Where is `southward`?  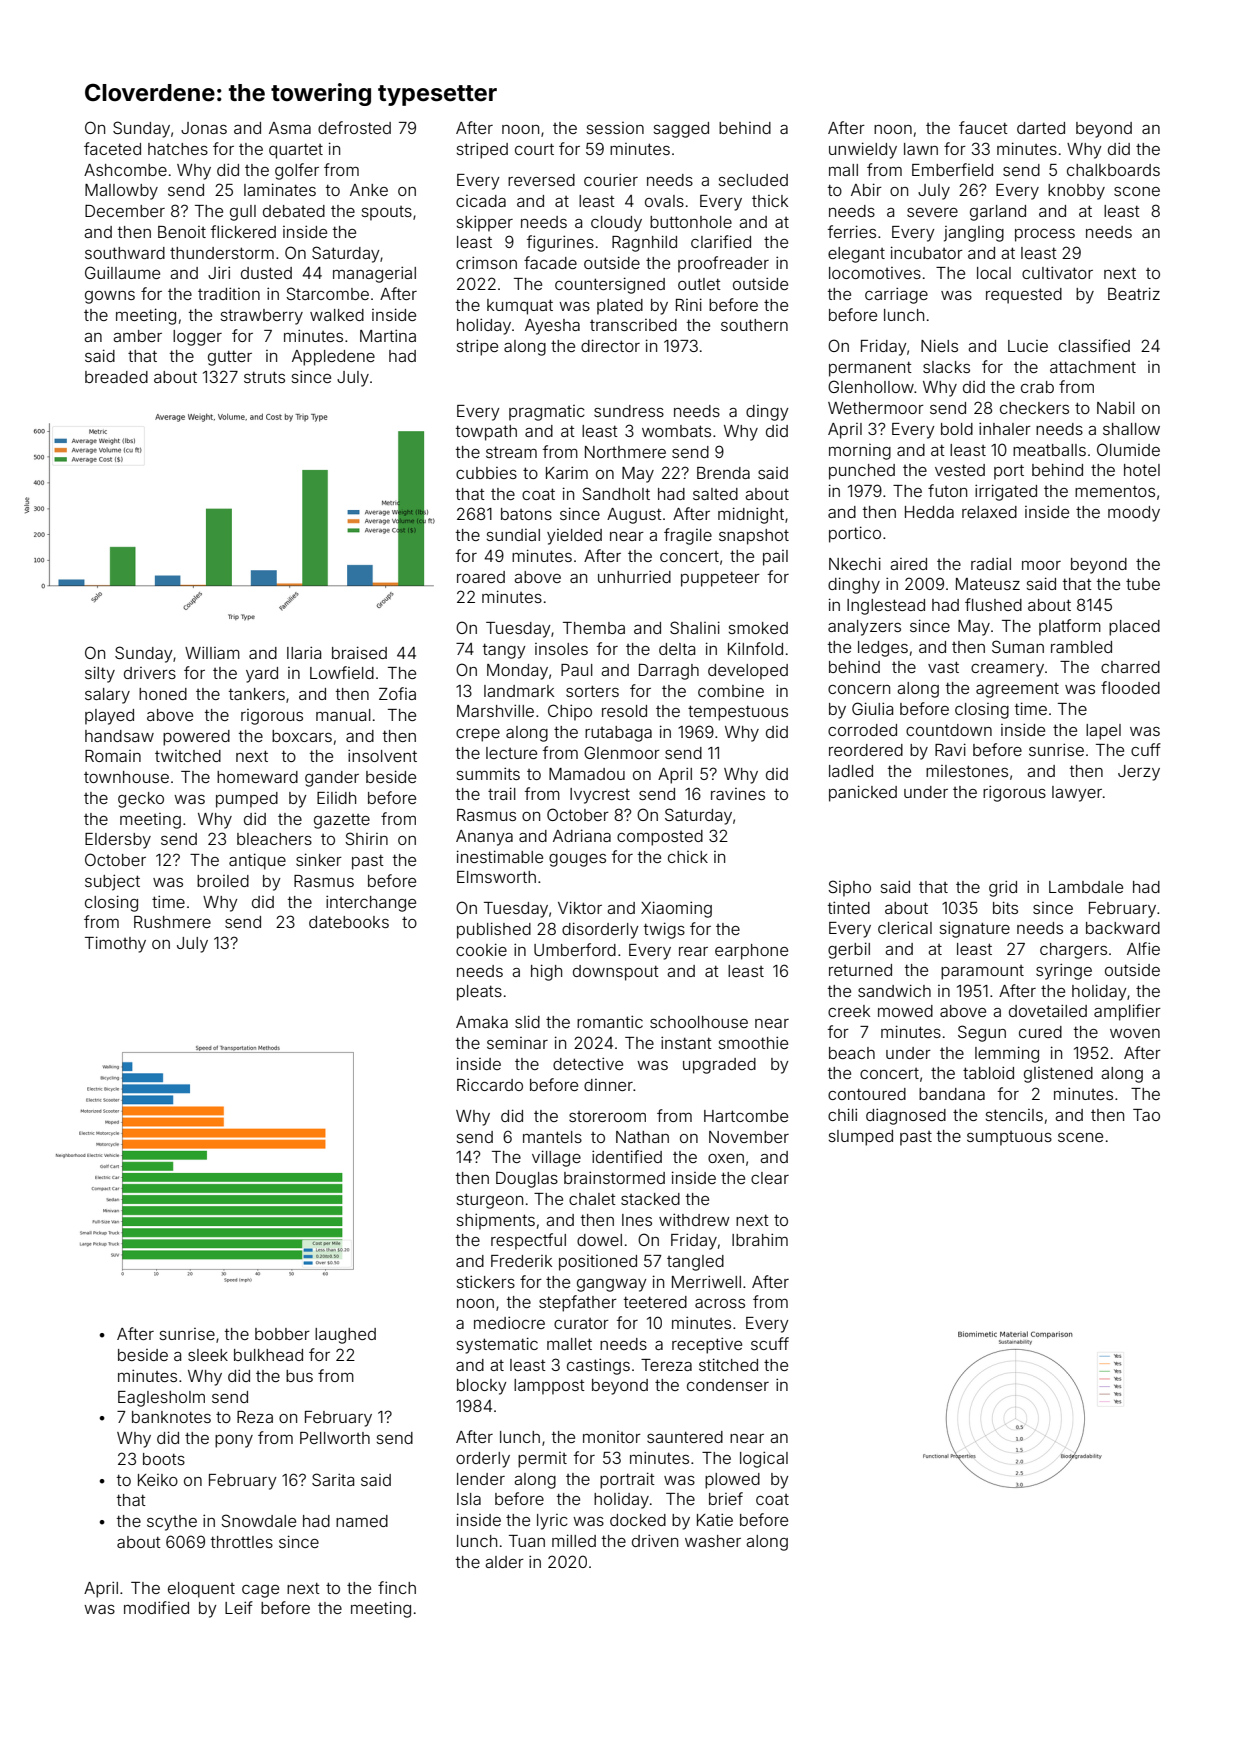
southward is located at coordinates (125, 253).
